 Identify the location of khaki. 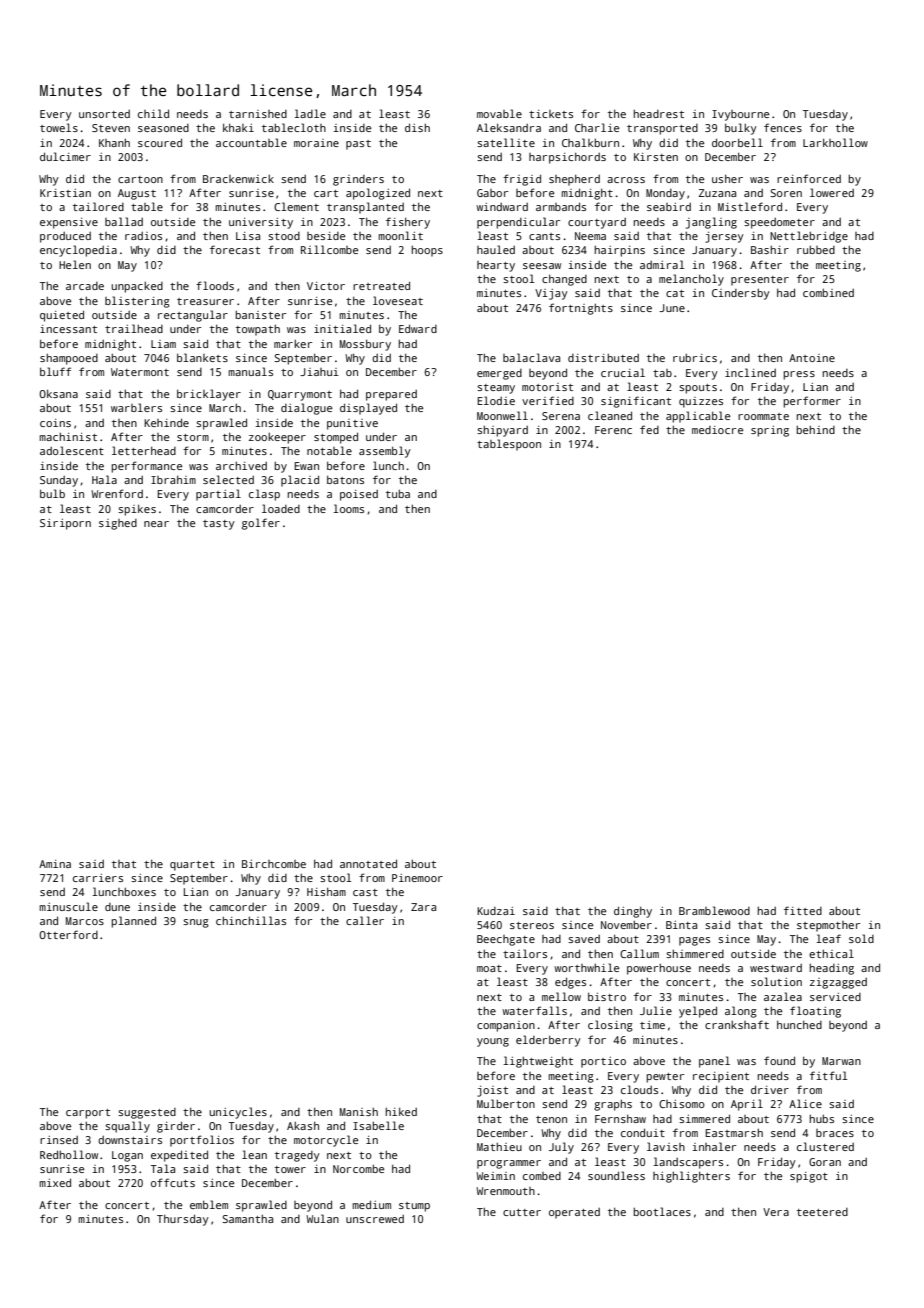
(238, 127).
